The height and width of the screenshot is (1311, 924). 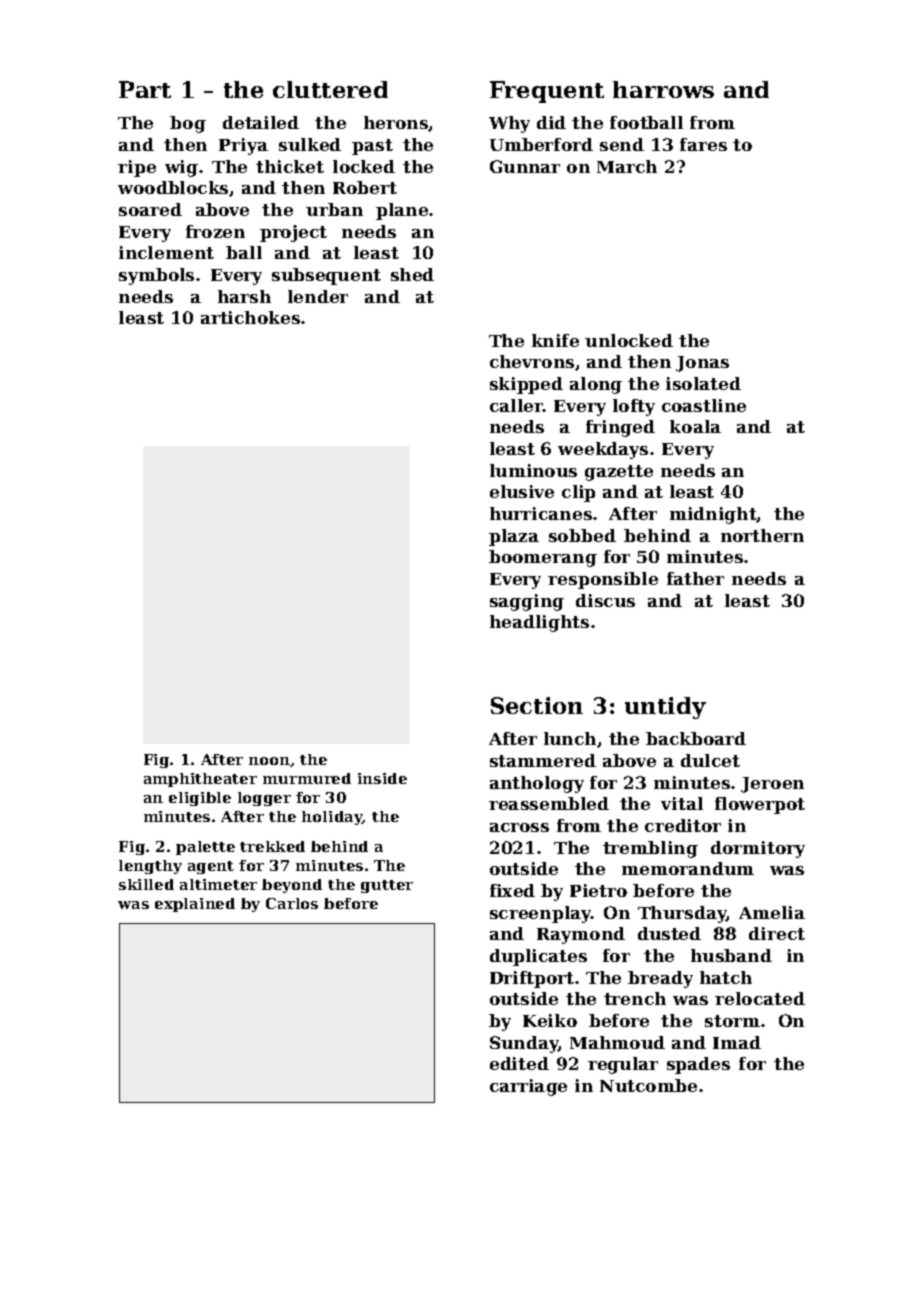 I want to click on noon, so click(x=269, y=761).
